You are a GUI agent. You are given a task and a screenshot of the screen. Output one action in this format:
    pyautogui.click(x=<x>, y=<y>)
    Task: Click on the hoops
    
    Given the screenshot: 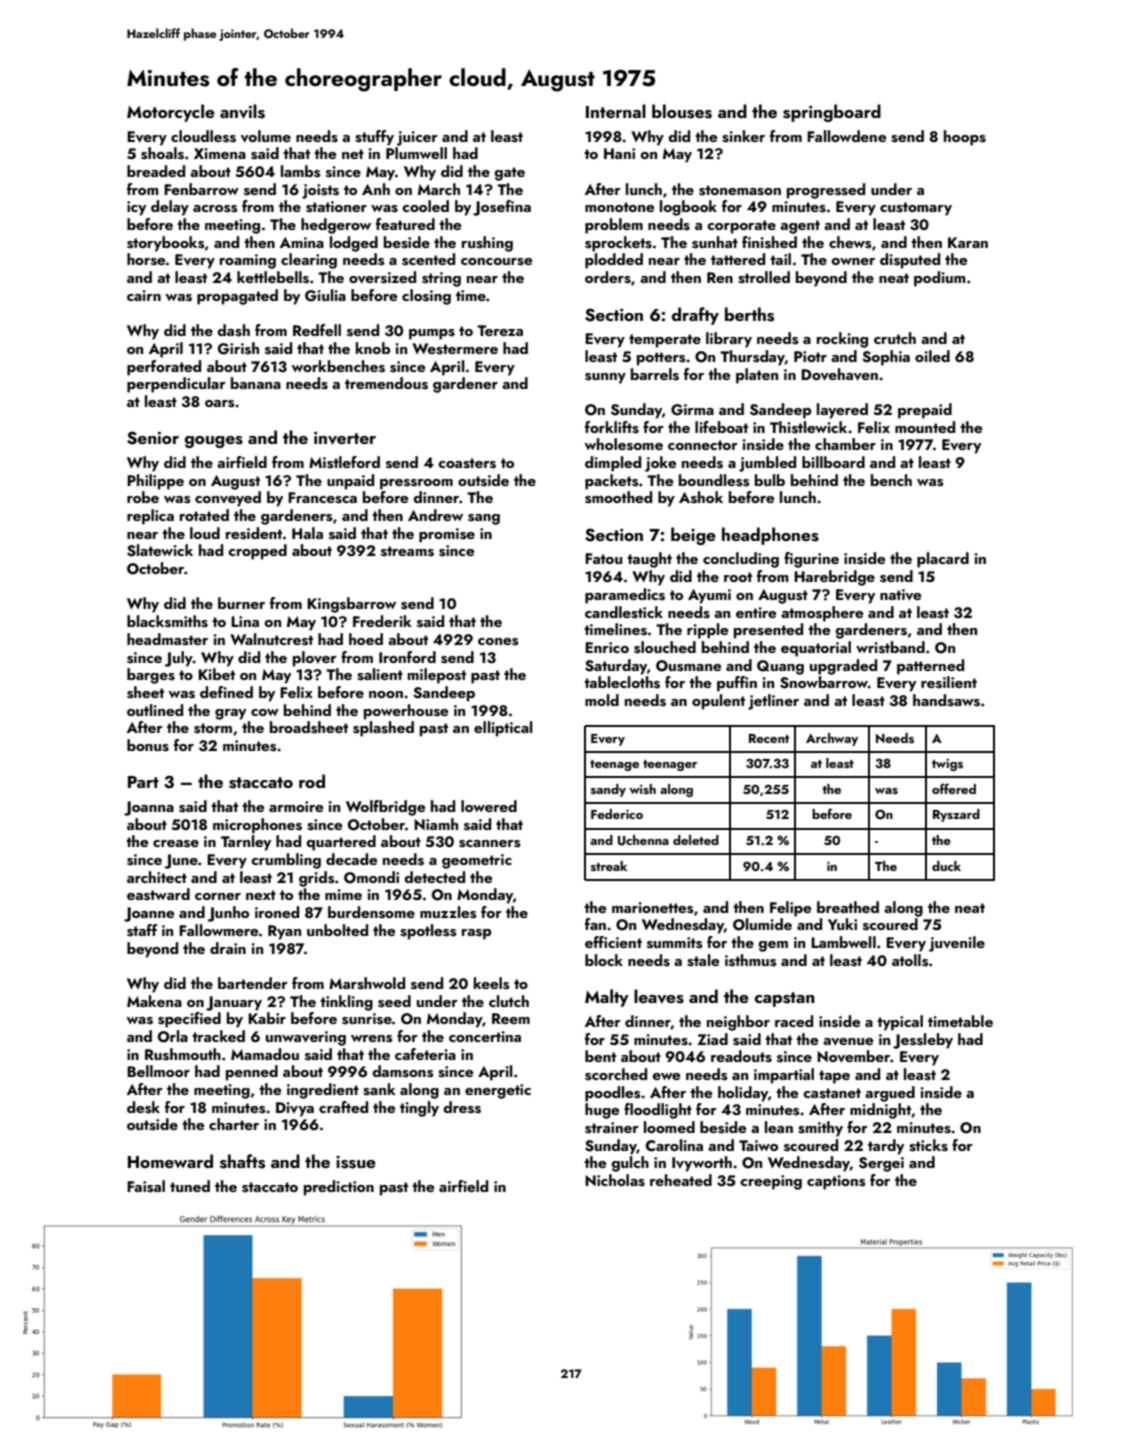 What is the action you would take?
    pyautogui.click(x=965, y=138)
